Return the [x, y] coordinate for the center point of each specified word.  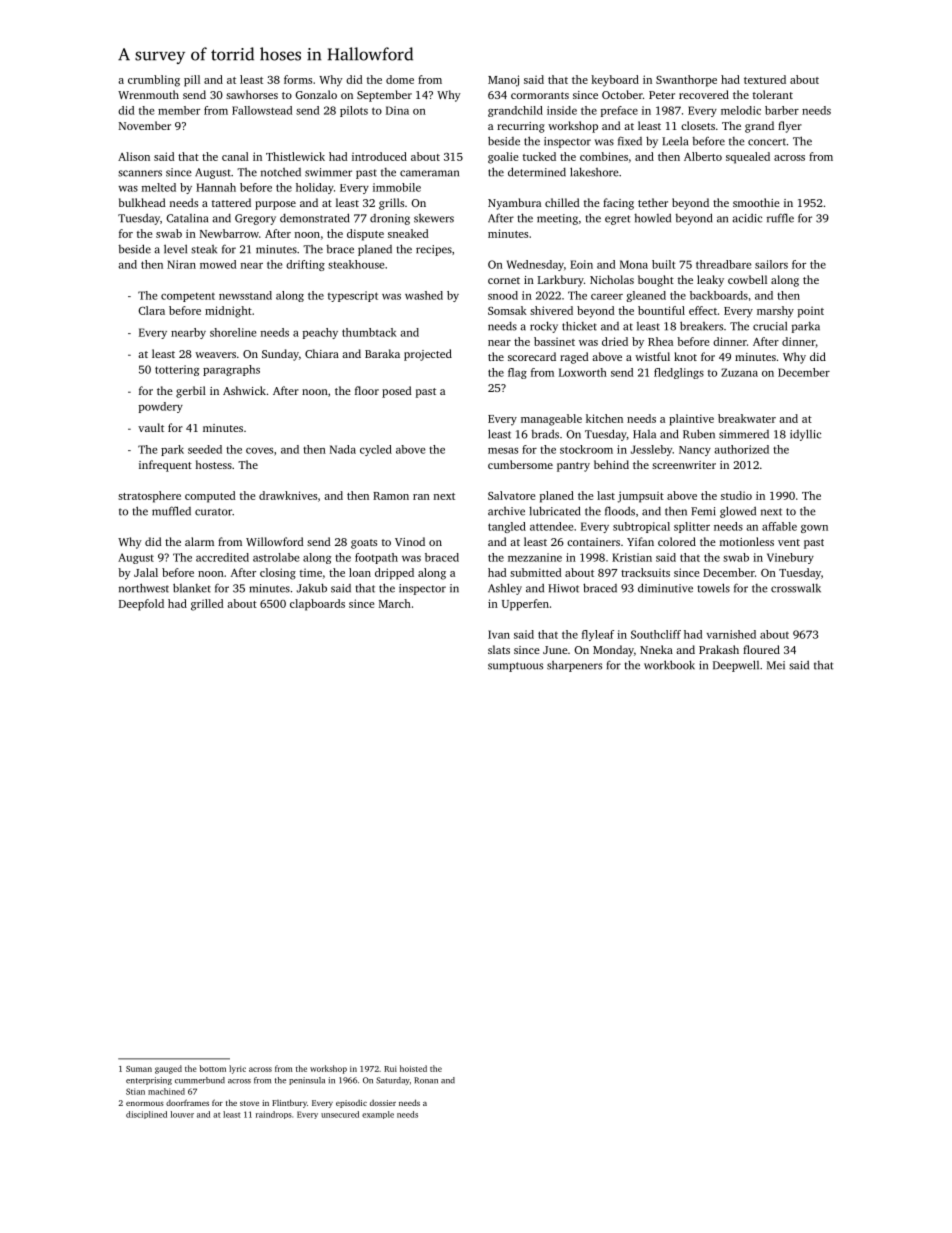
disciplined [146, 1115]
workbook [669, 665]
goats [364, 544]
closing [278, 574]
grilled [207, 605]
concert [767, 142]
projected [428, 355]
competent [188, 297]
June [555, 650]
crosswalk [796, 588]
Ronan [426, 1080]
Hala [644, 434]
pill [192, 81]
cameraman [429, 173]
